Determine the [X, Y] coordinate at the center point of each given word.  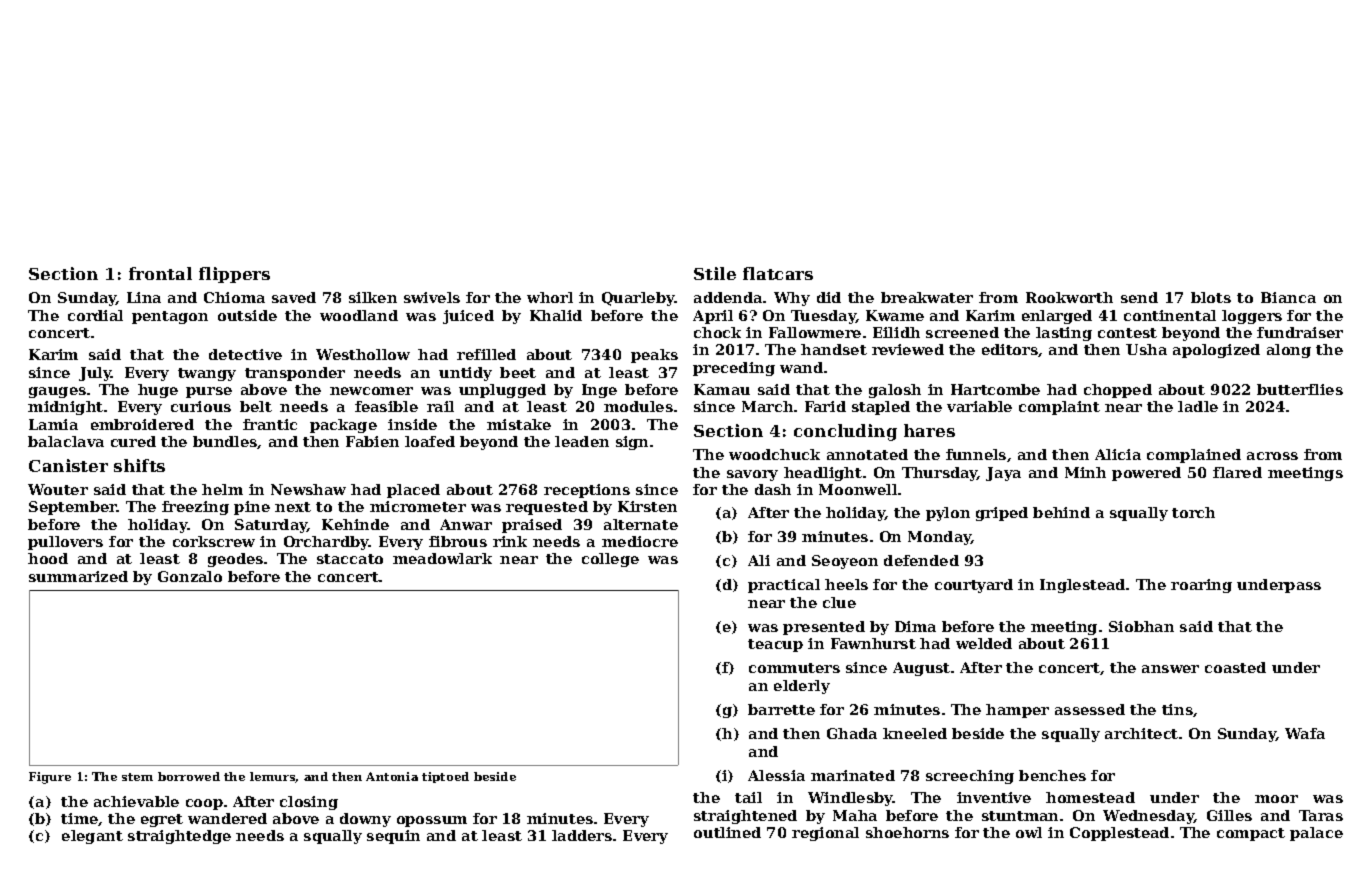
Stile [715, 273]
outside [247, 315]
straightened [745, 817]
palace [1316, 834]
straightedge [179, 837]
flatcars [778, 273]
